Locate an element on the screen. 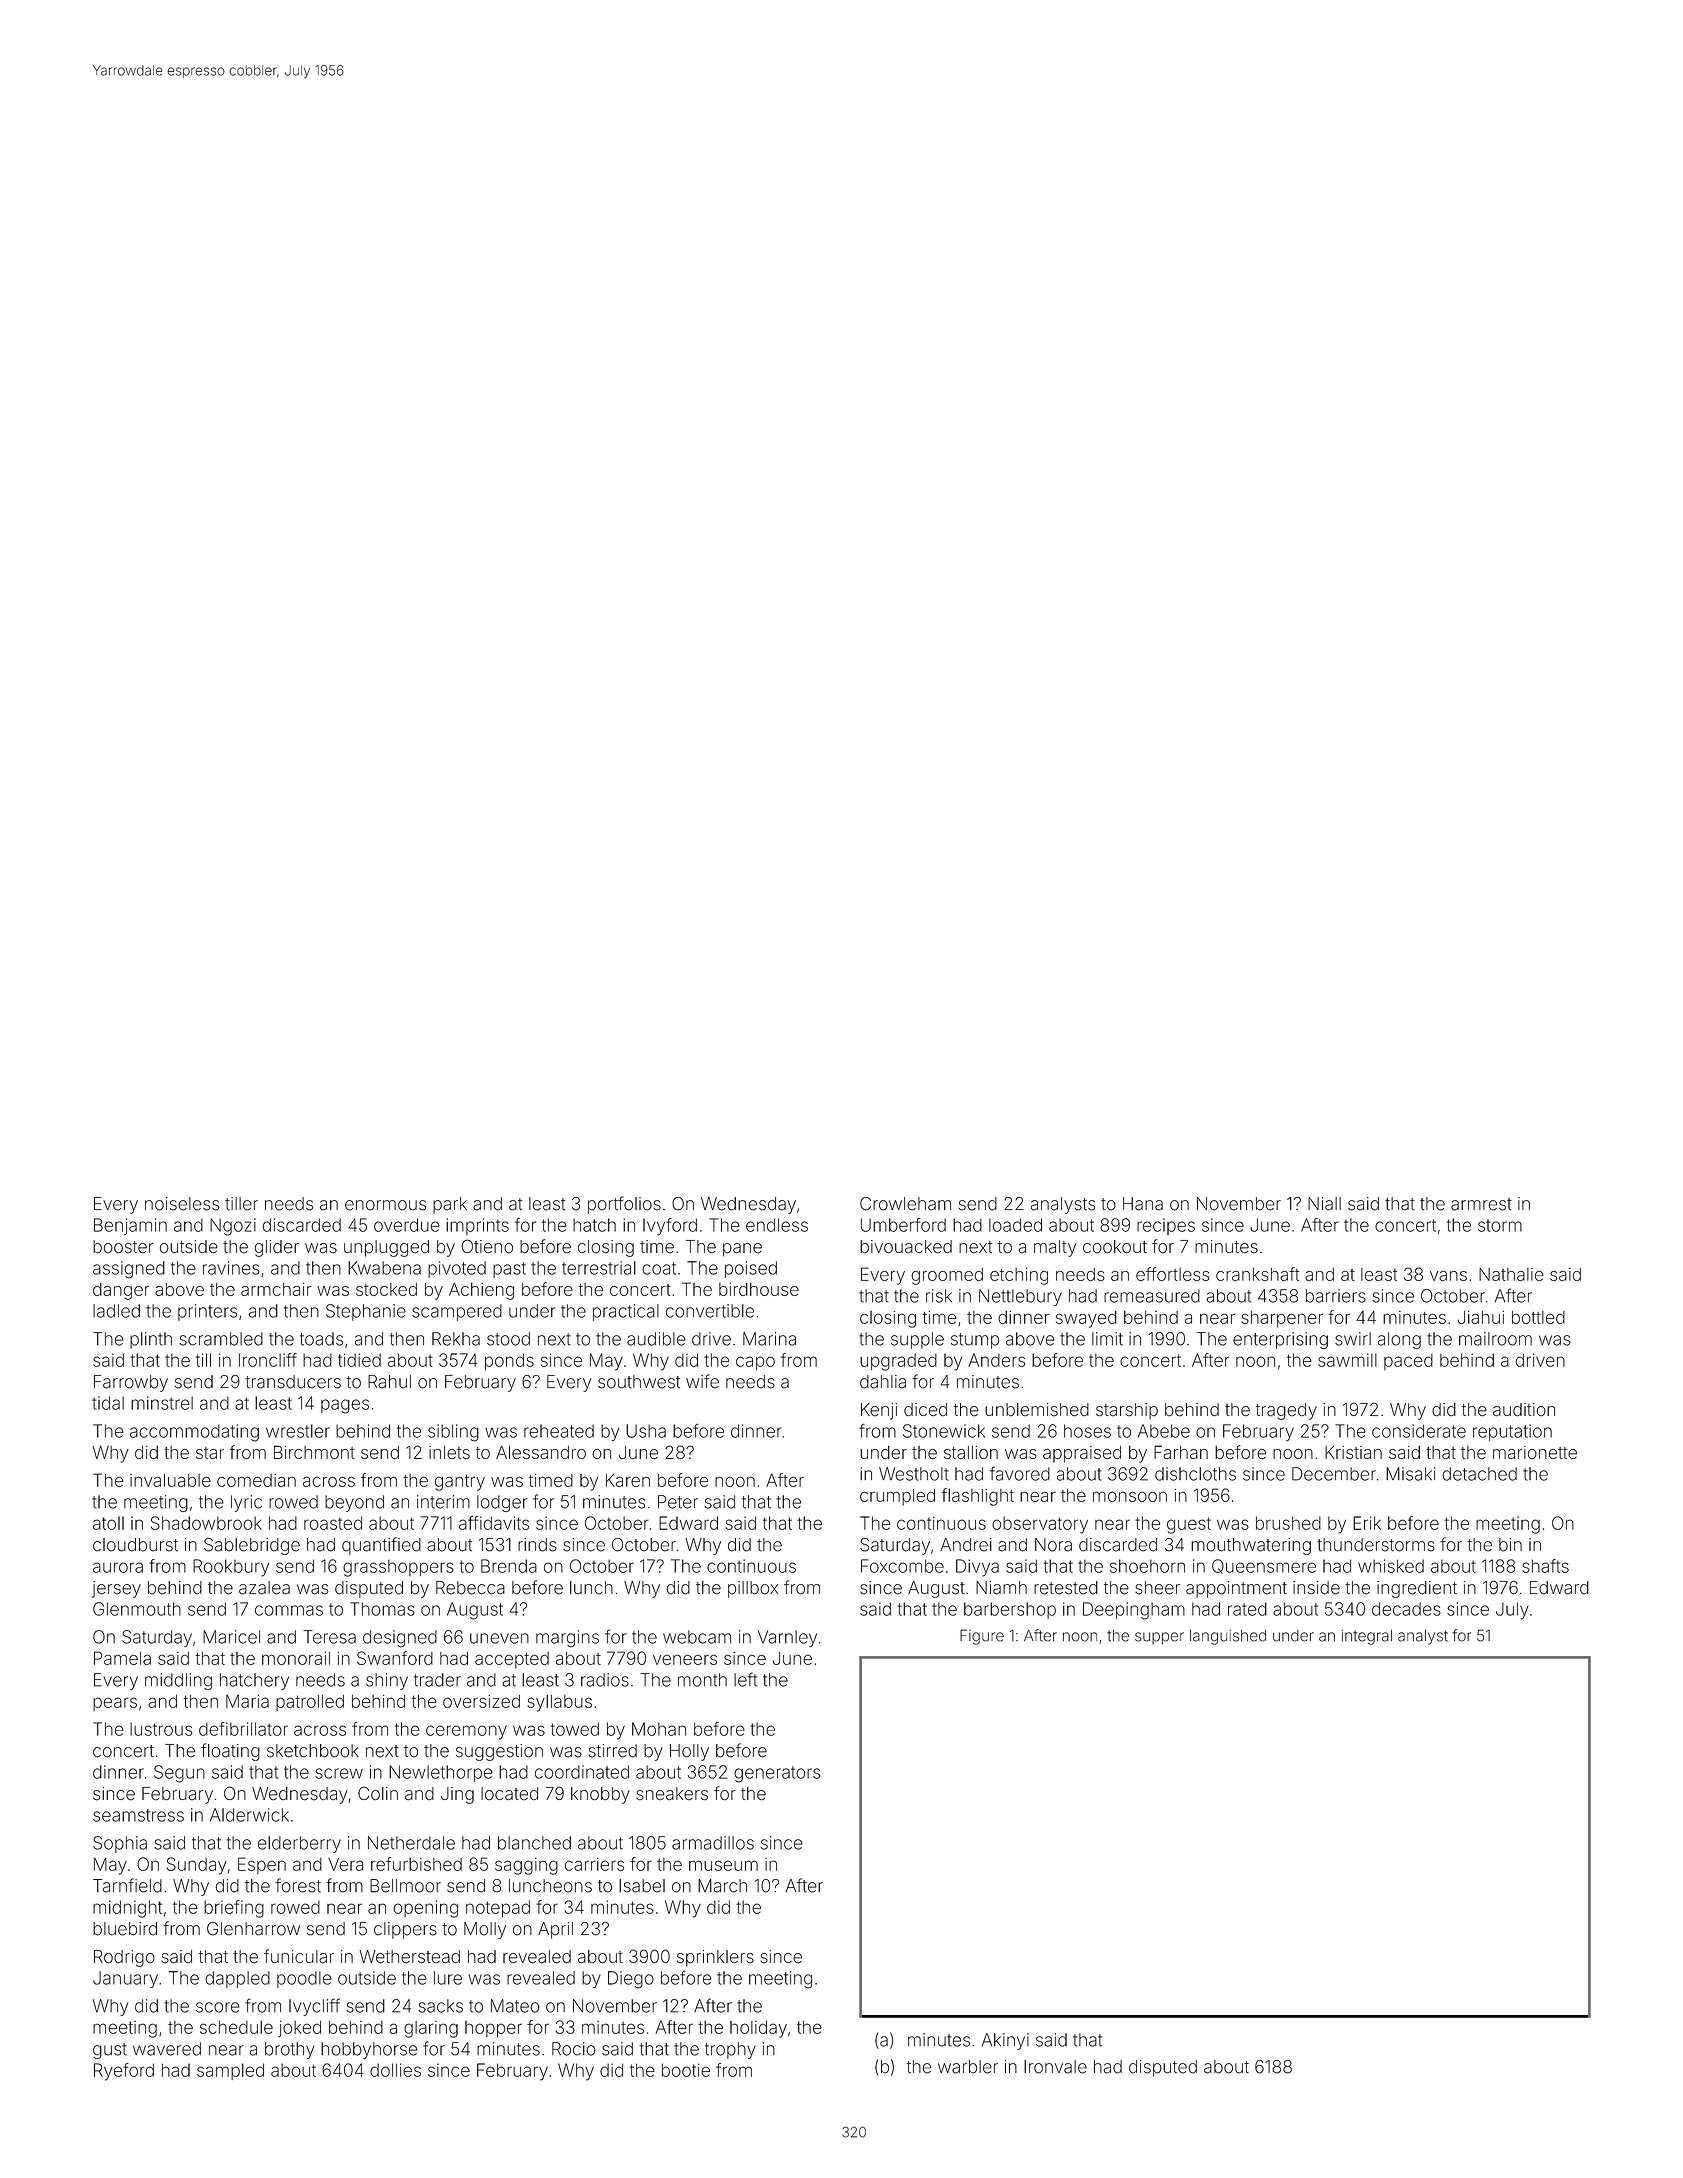  Niall is located at coordinates (1324, 1204).
